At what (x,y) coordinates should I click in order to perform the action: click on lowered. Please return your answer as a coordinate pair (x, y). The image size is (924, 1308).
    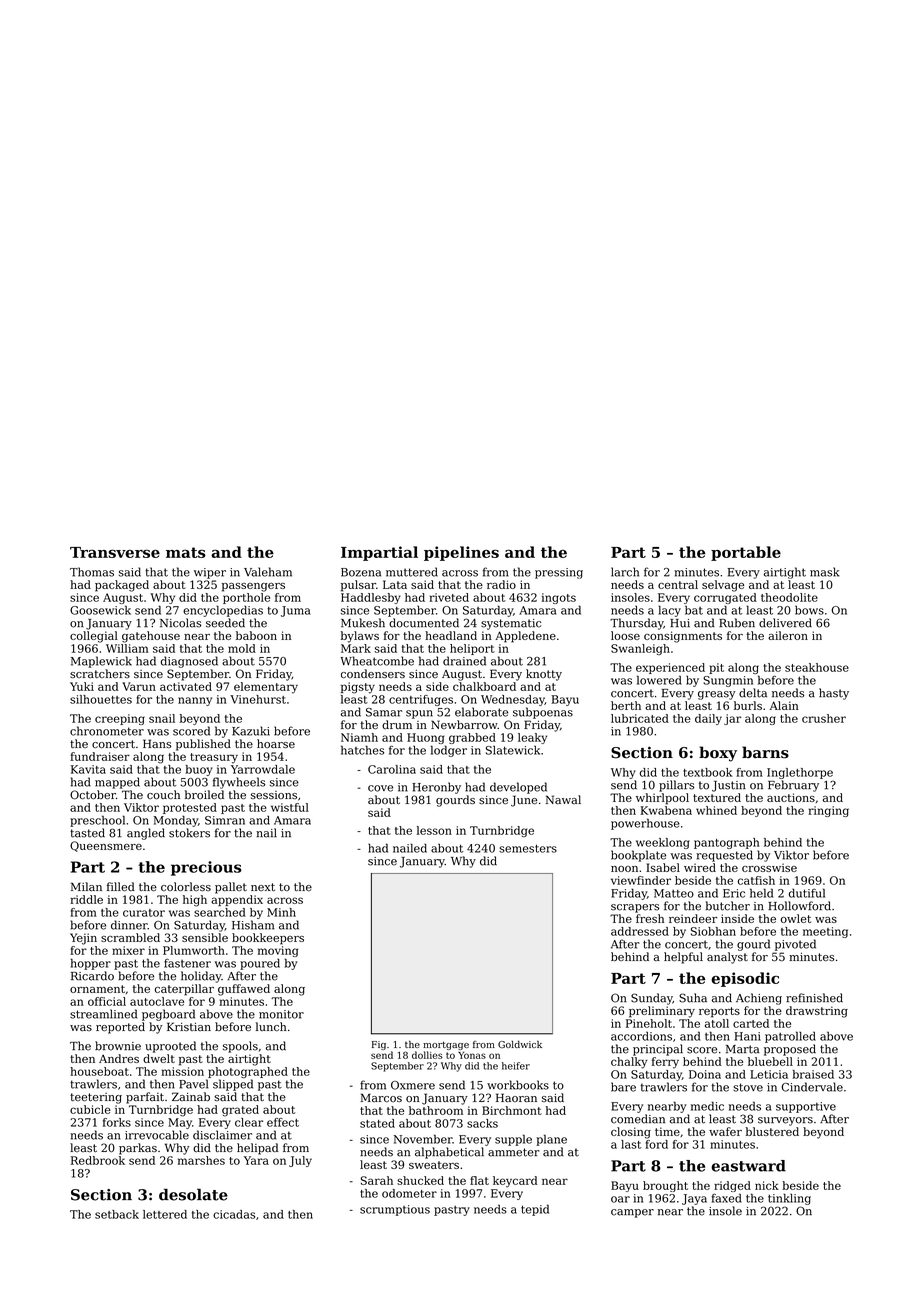
    Looking at the image, I should click on (659, 680).
